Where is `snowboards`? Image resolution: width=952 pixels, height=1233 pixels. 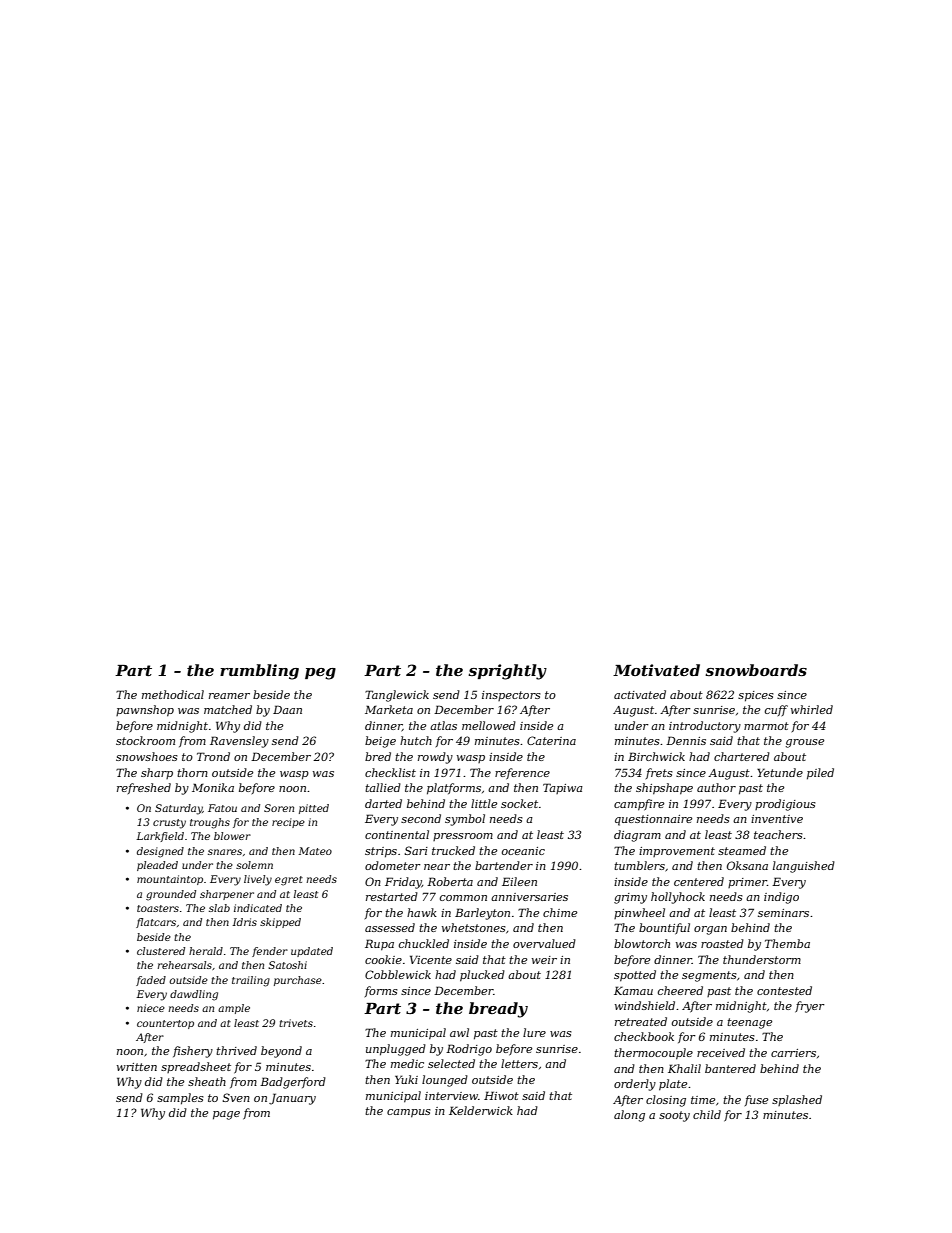 snowboards is located at coordinates (756, 670).
